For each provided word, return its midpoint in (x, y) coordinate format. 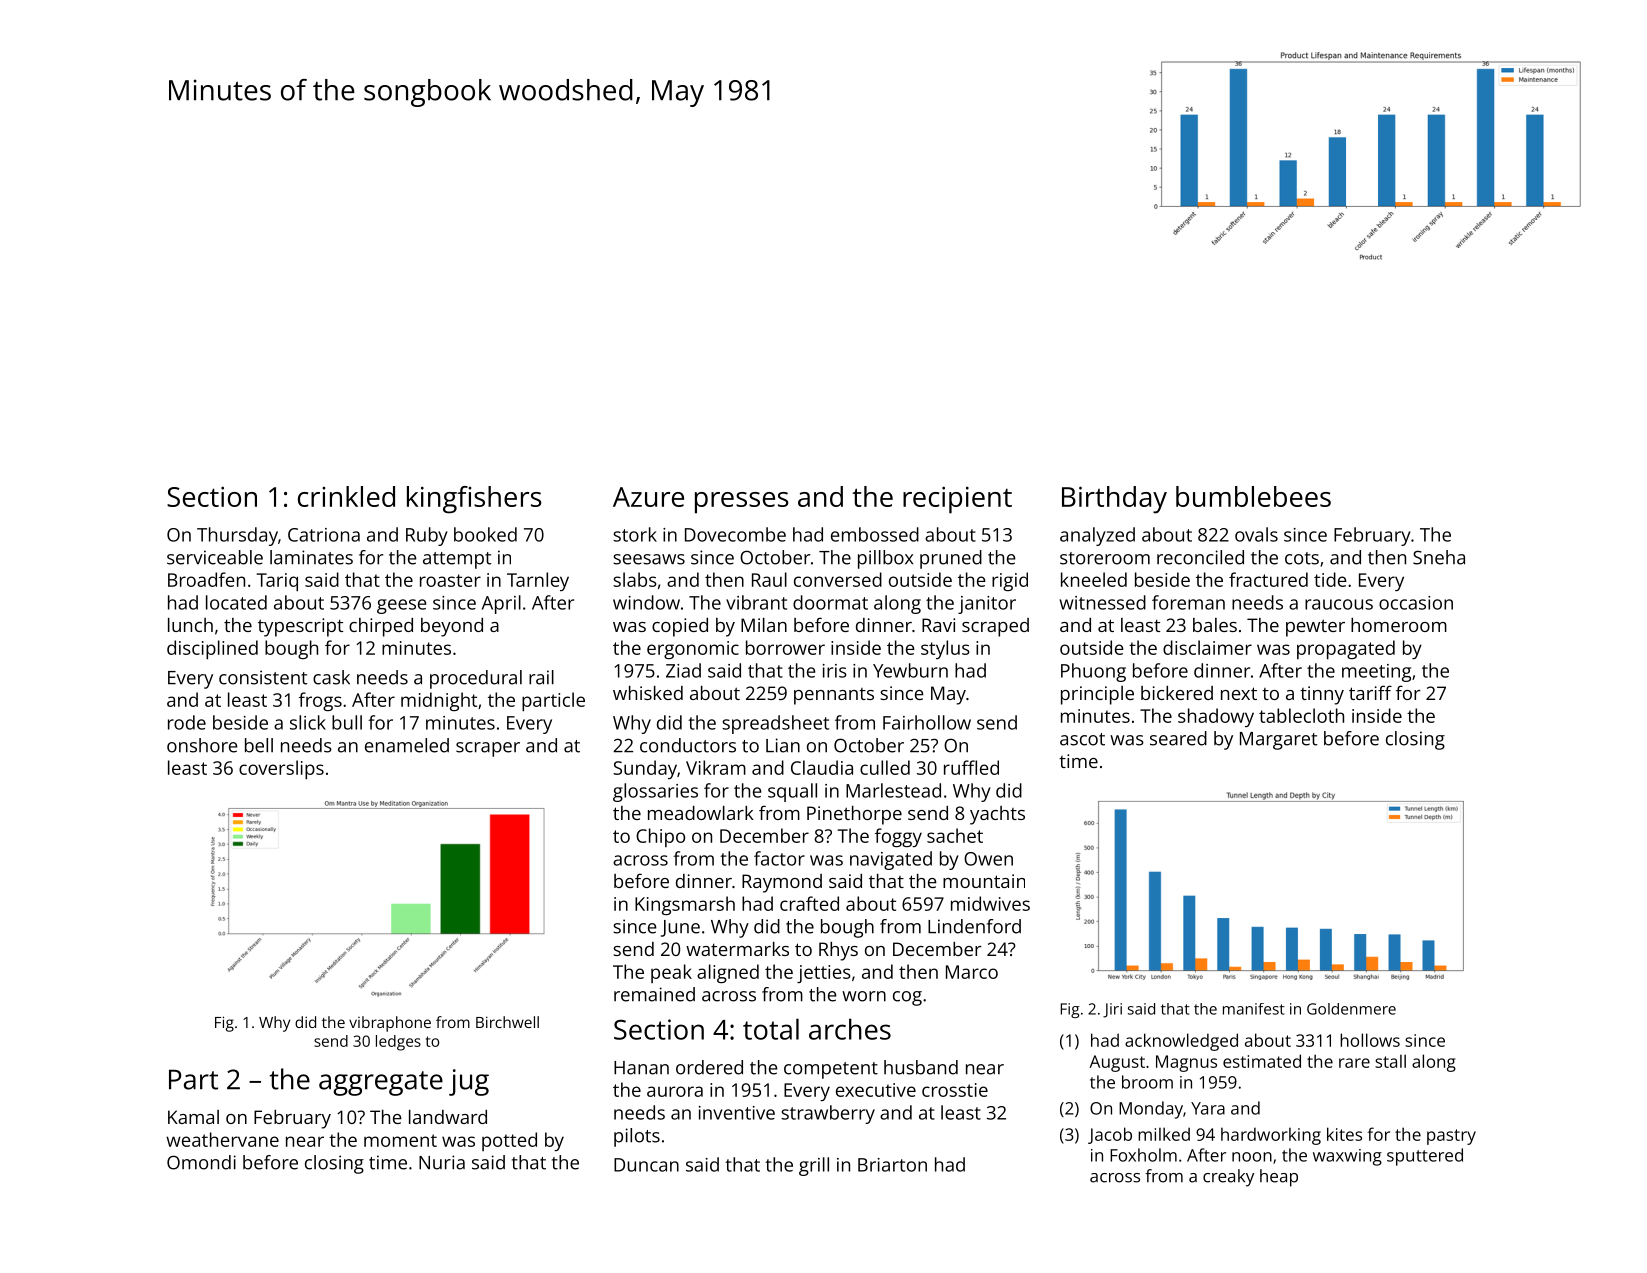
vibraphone (390, 1024)
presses (742, 503)
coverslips (281, 769)
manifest (1254, 1009)
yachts (997, 815)
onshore (202, 745)
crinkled (346, 496)
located (236, 602)
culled (885, 767)
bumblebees (1253, 496)
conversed (838, 579)
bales (1215, 625)
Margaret (1278, 741)
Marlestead (893, 790)
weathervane (222, 1139)
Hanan (641, 1068)
